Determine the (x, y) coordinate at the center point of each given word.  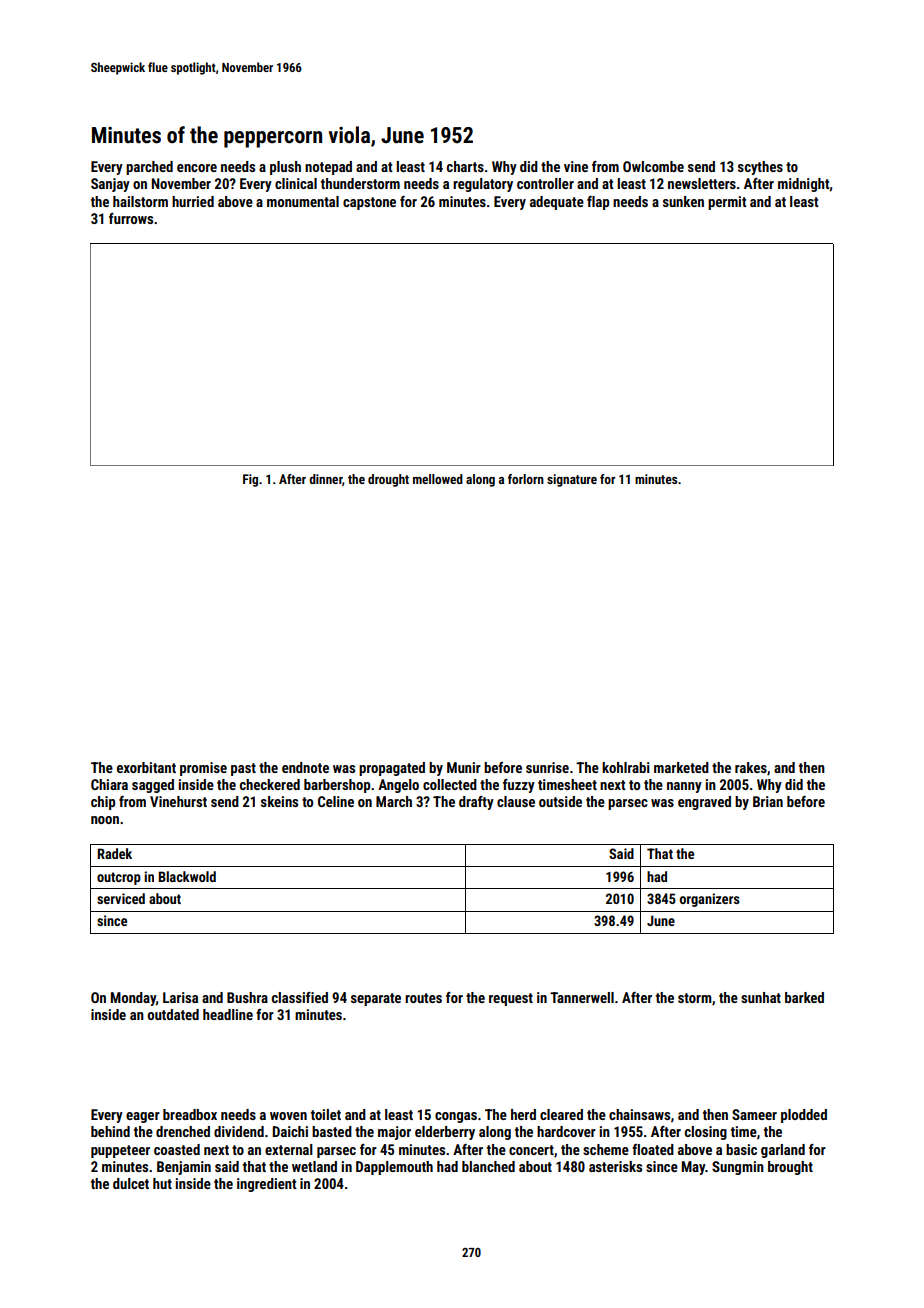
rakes (751, 767)
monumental (303, 201)
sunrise (547, 767)
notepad (328, 168)
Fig (250, 480)
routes (423, 998)
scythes (760, 168)
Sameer (754, 1114)
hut (162, 1183)
